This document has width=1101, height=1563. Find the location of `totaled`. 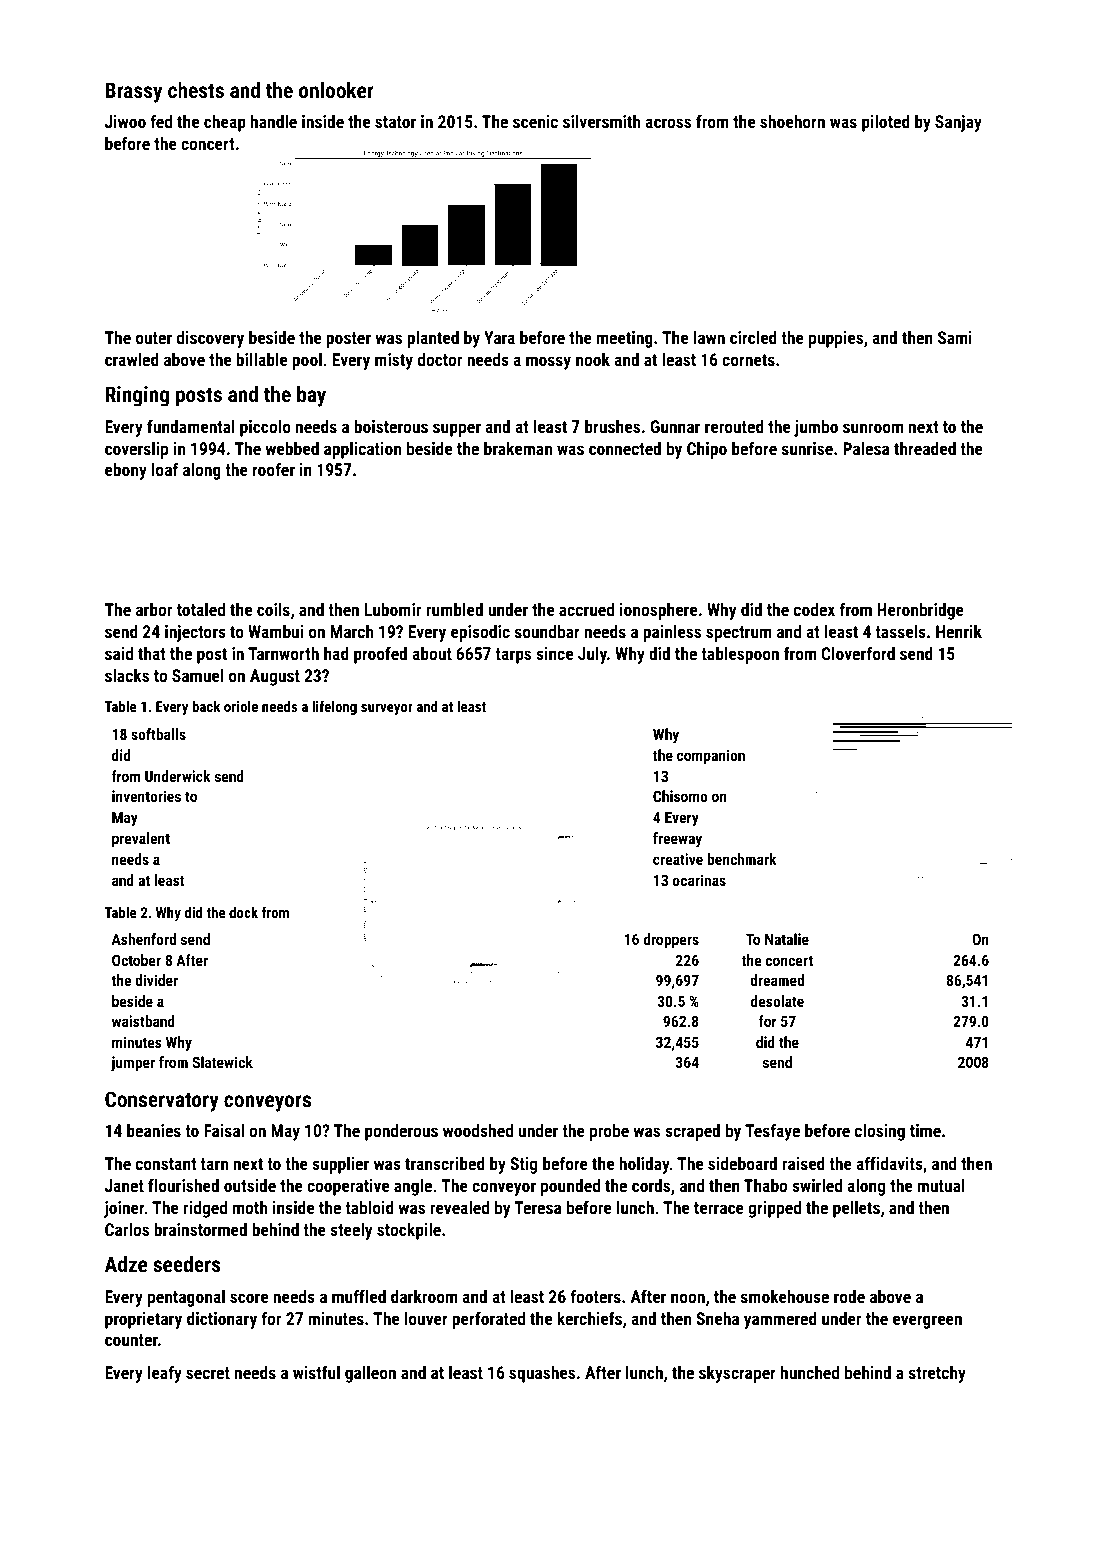

totaled is located at coordinates (201, 609).
